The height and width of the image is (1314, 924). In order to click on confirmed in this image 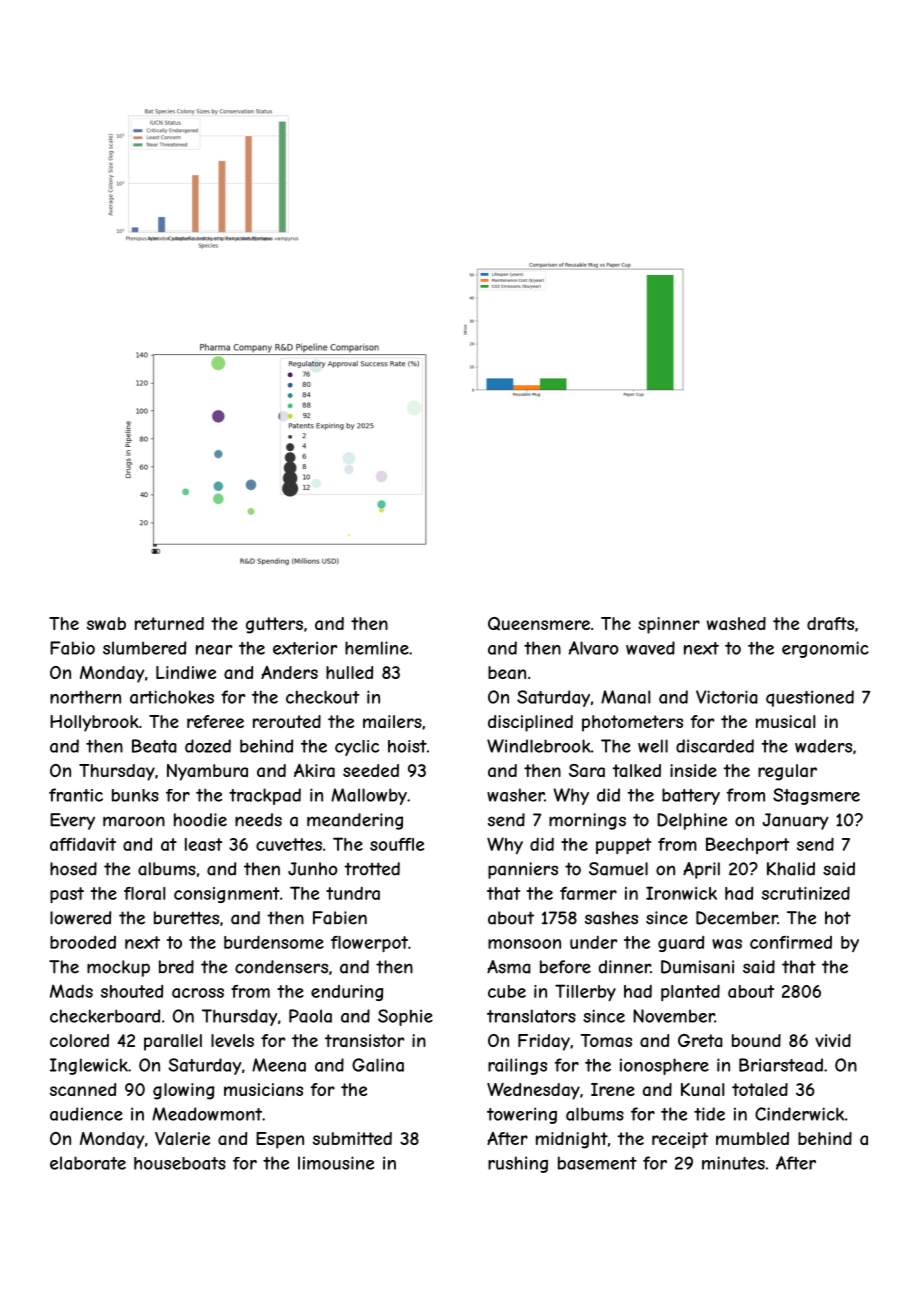, I will do `click(791, 942)`.
